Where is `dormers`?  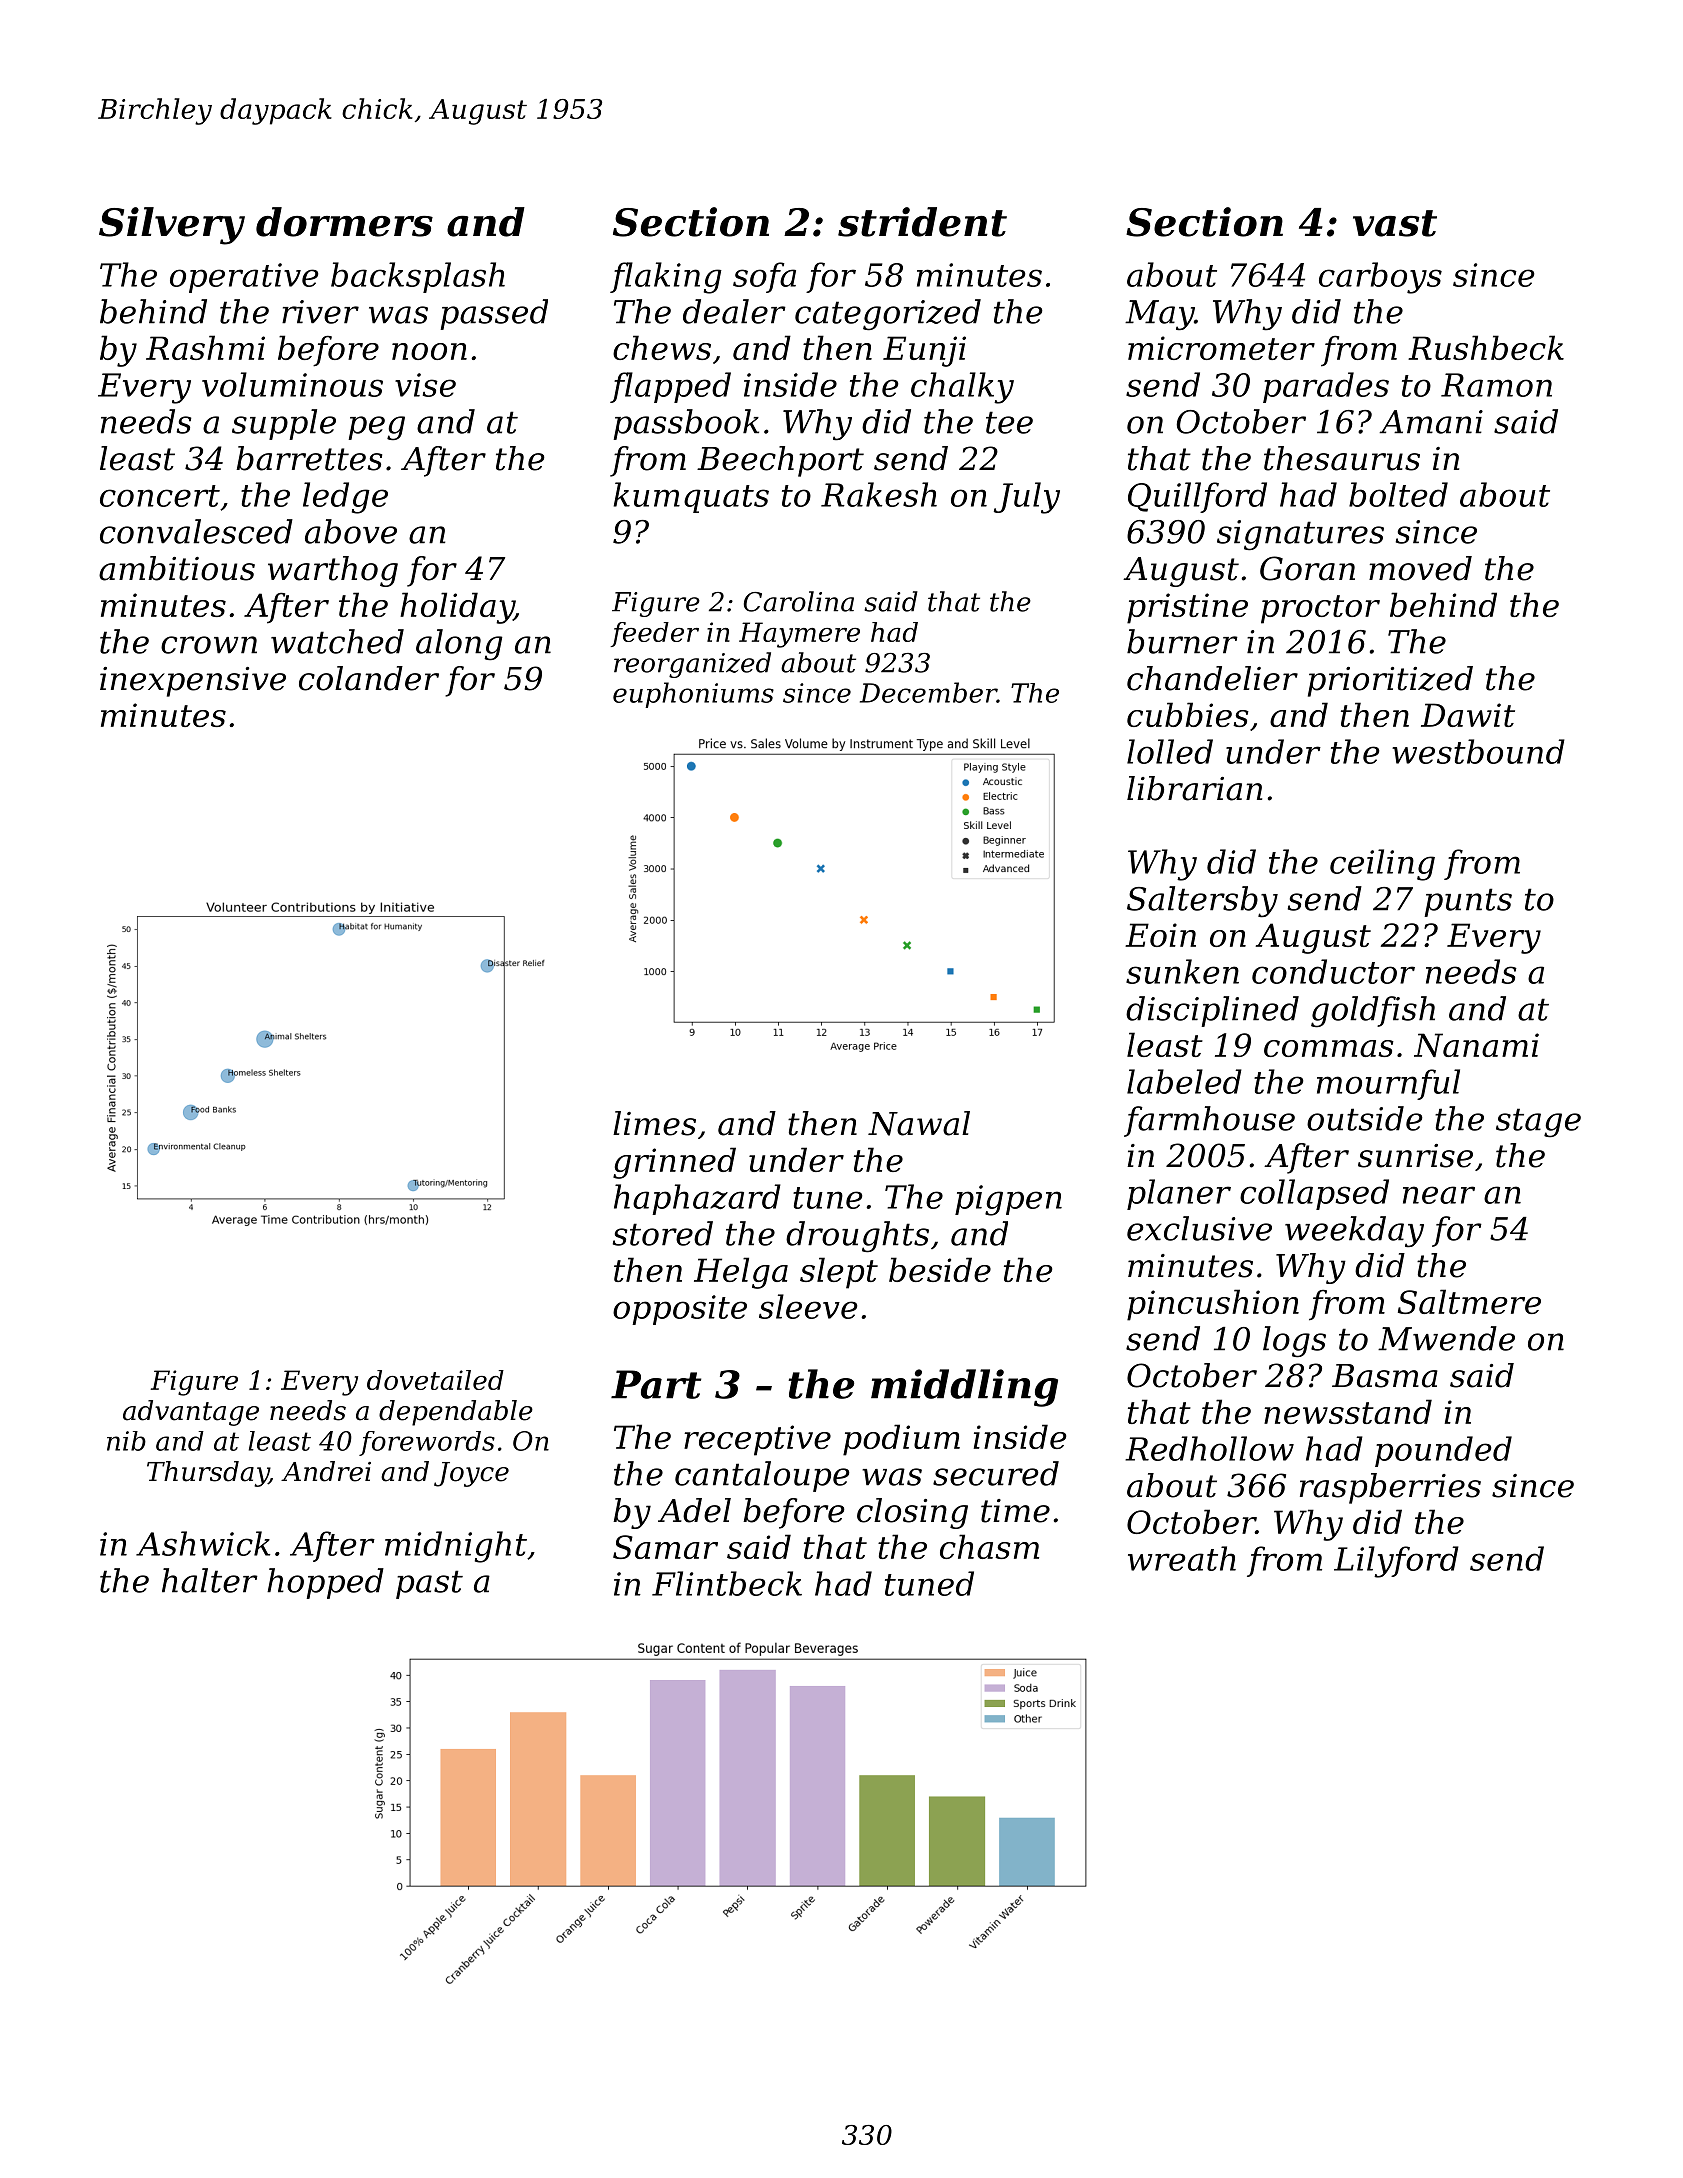
dormers is located at coordinates (344, 222).
